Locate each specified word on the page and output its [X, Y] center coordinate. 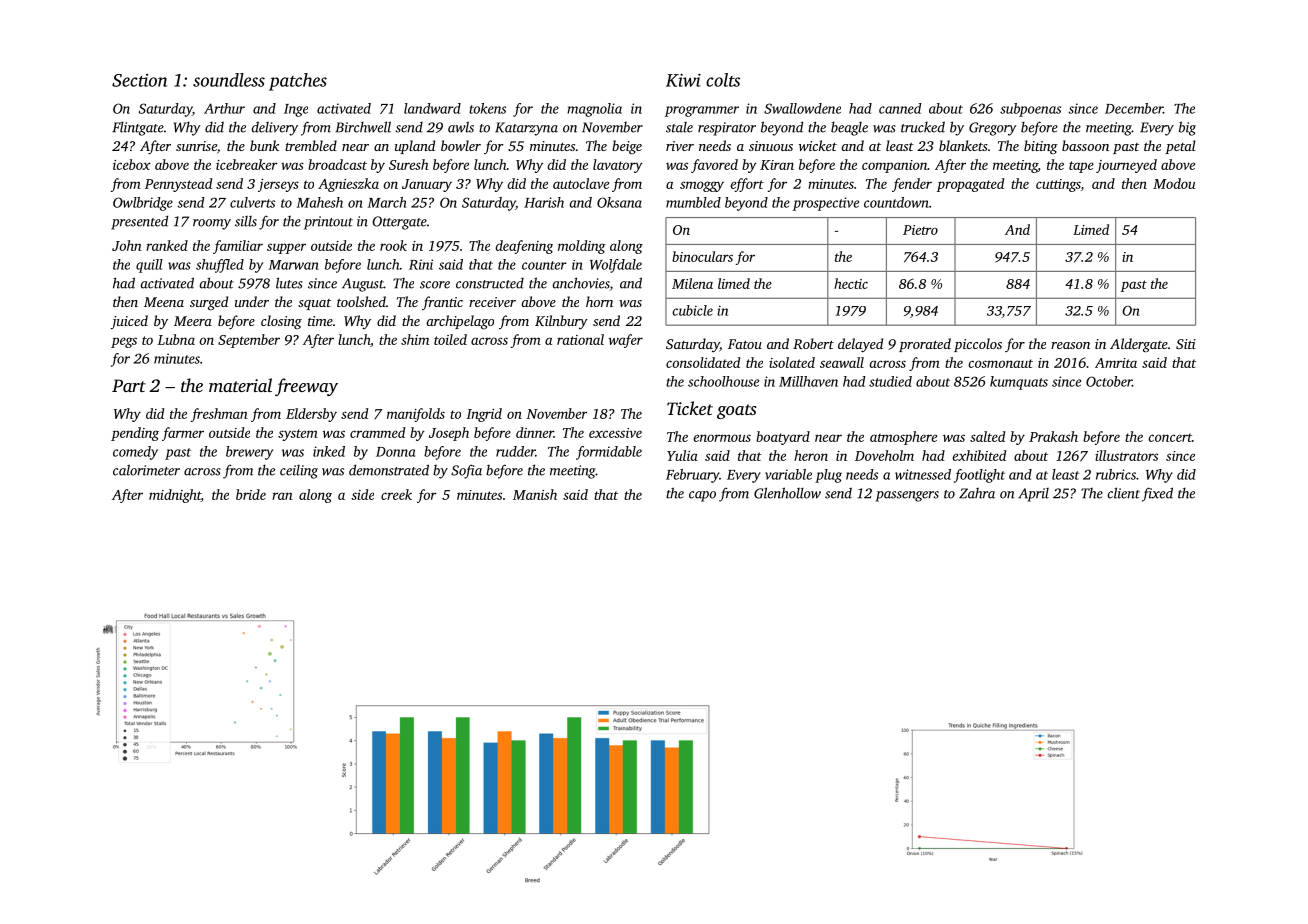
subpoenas [1030, 110]
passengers [907, 496]
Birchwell [363, 127]
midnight [175, 496]
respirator [727, 129]
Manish [535, 494]
